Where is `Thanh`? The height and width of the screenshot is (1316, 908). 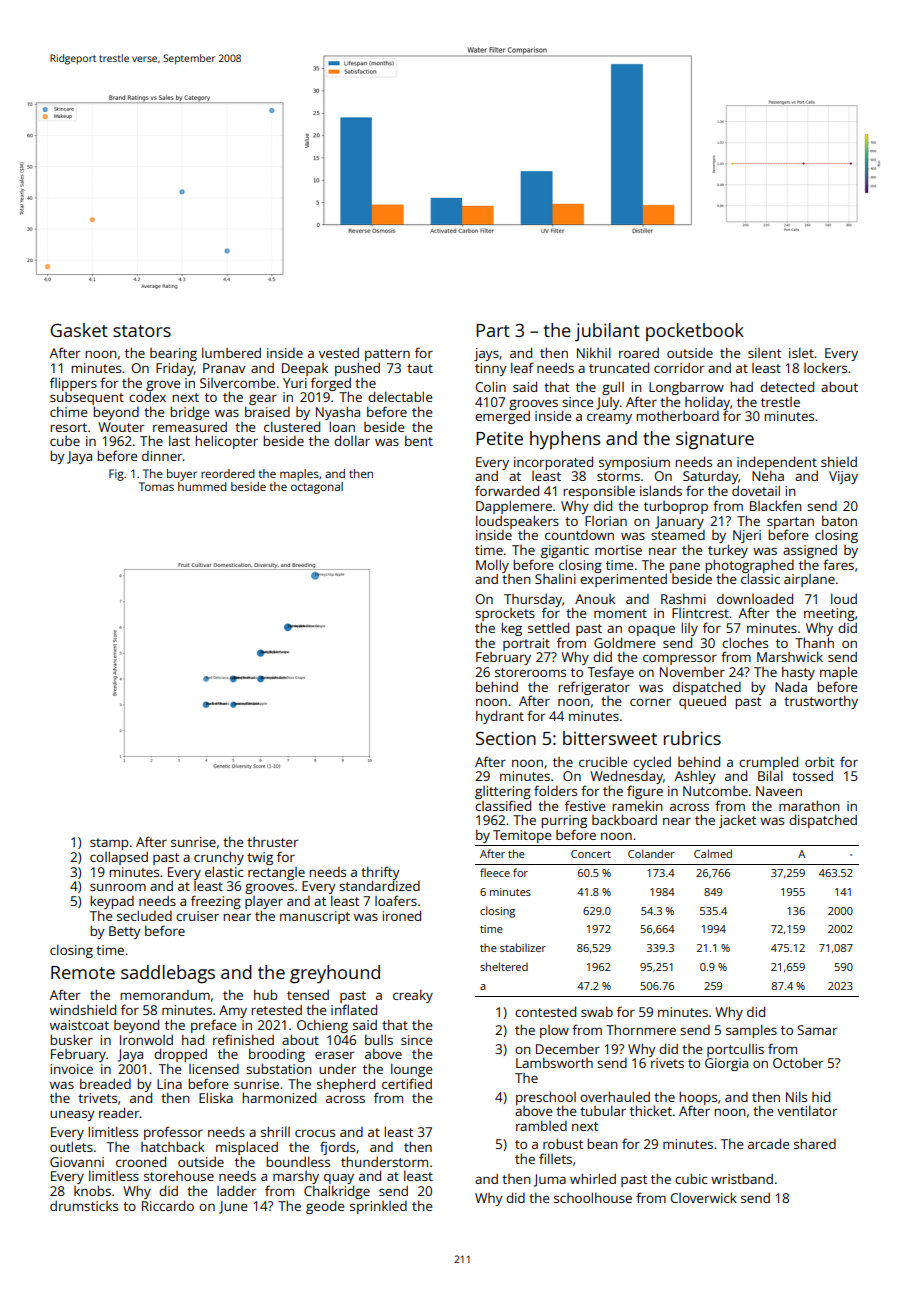
Thanh is located at coordinates (814, 642).
